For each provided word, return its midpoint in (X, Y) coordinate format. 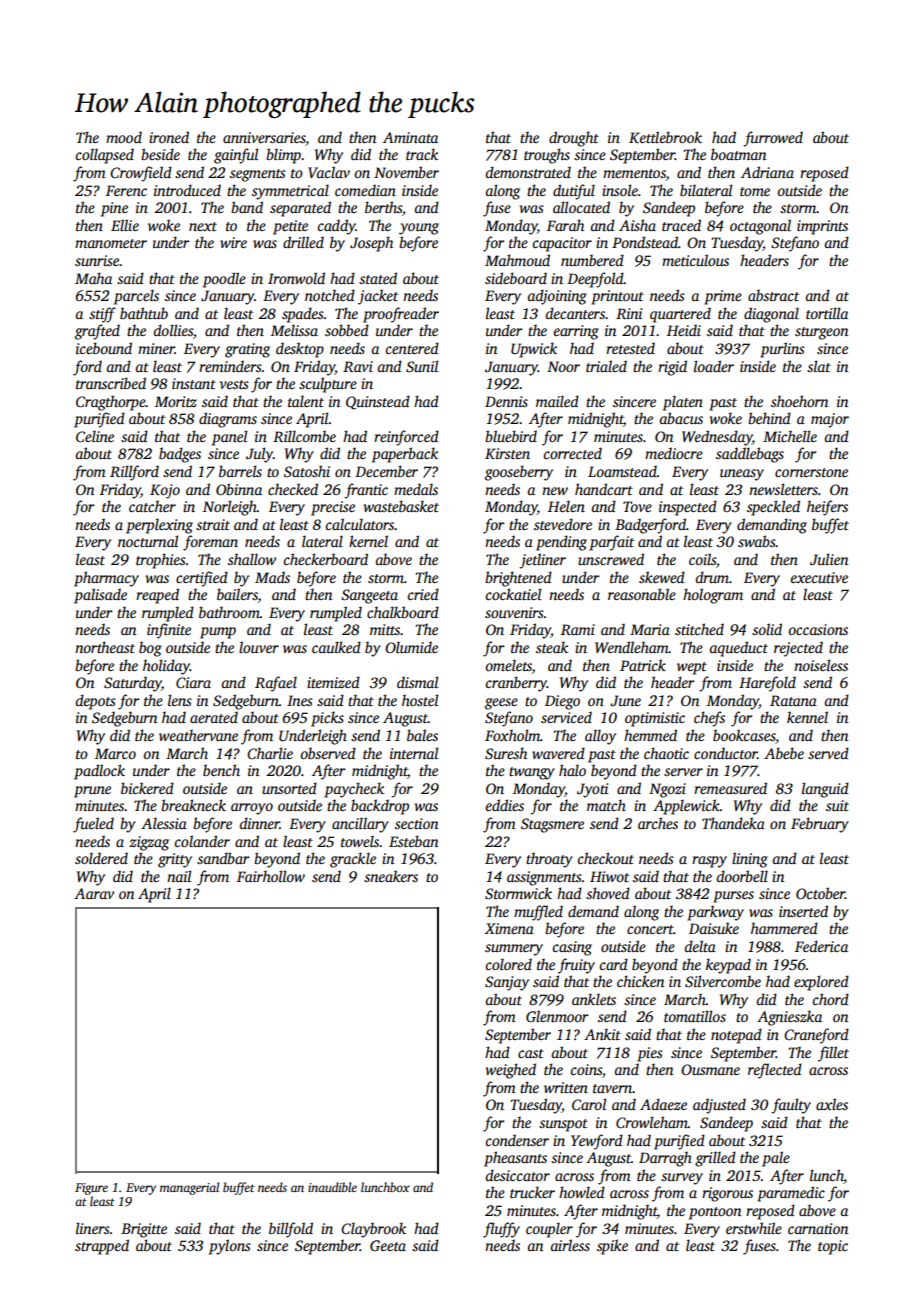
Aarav (94, 893)
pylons (230, 1247)
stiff (102, 315)
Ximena (509, 928)
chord (831, 999)
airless (570, 1245)
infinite (169, 631)
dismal (417, 682)
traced (681, 225)
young (419, 229)
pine (114, 209)
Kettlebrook (665, 137)
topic (833, 1247)
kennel (807, 717)
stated (378, 278)
